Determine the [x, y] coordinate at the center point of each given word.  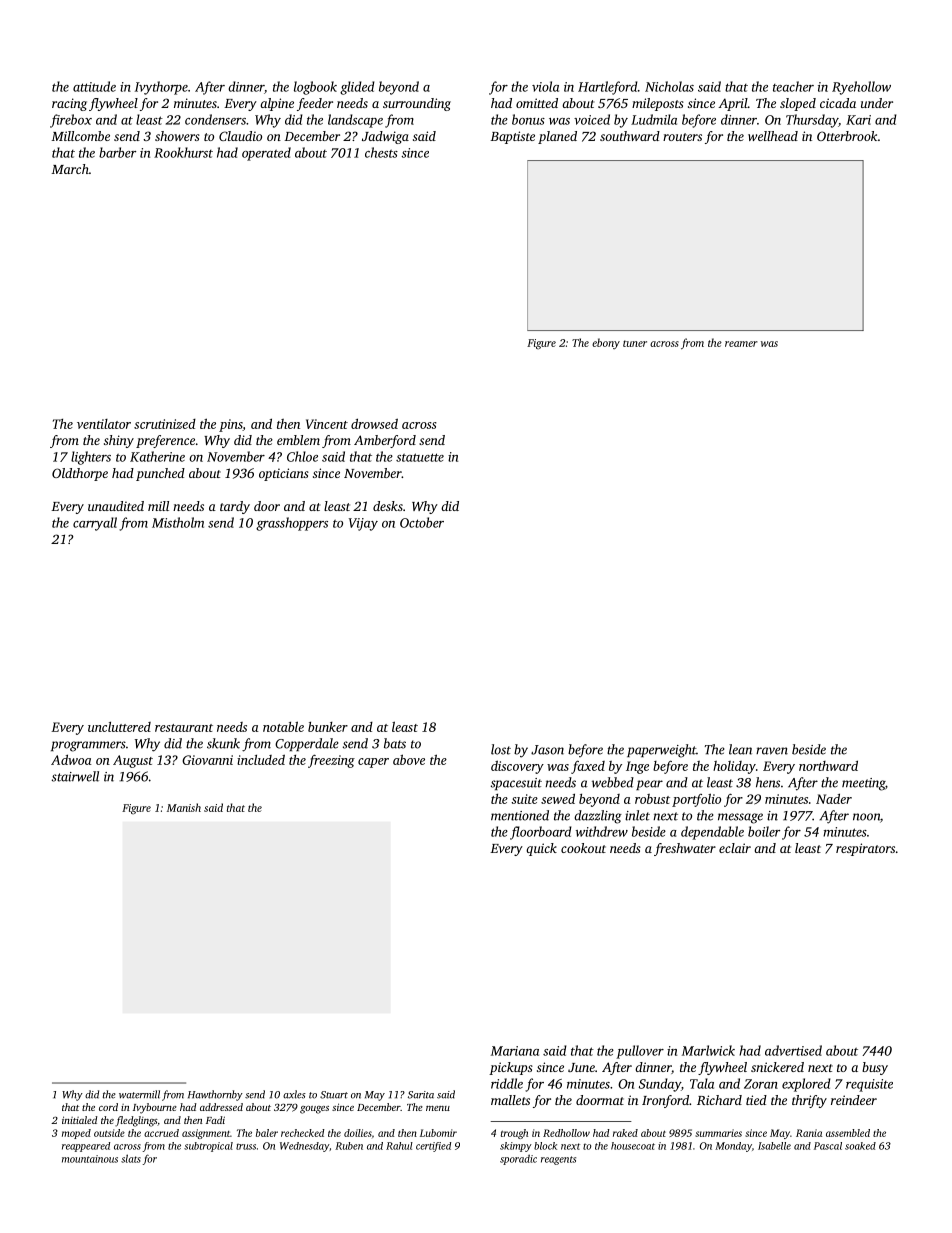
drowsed [374, 423]
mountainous [90, 1159]
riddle [507, 1083]
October [422, 522]
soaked [860, 1146]
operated [266, 154]
